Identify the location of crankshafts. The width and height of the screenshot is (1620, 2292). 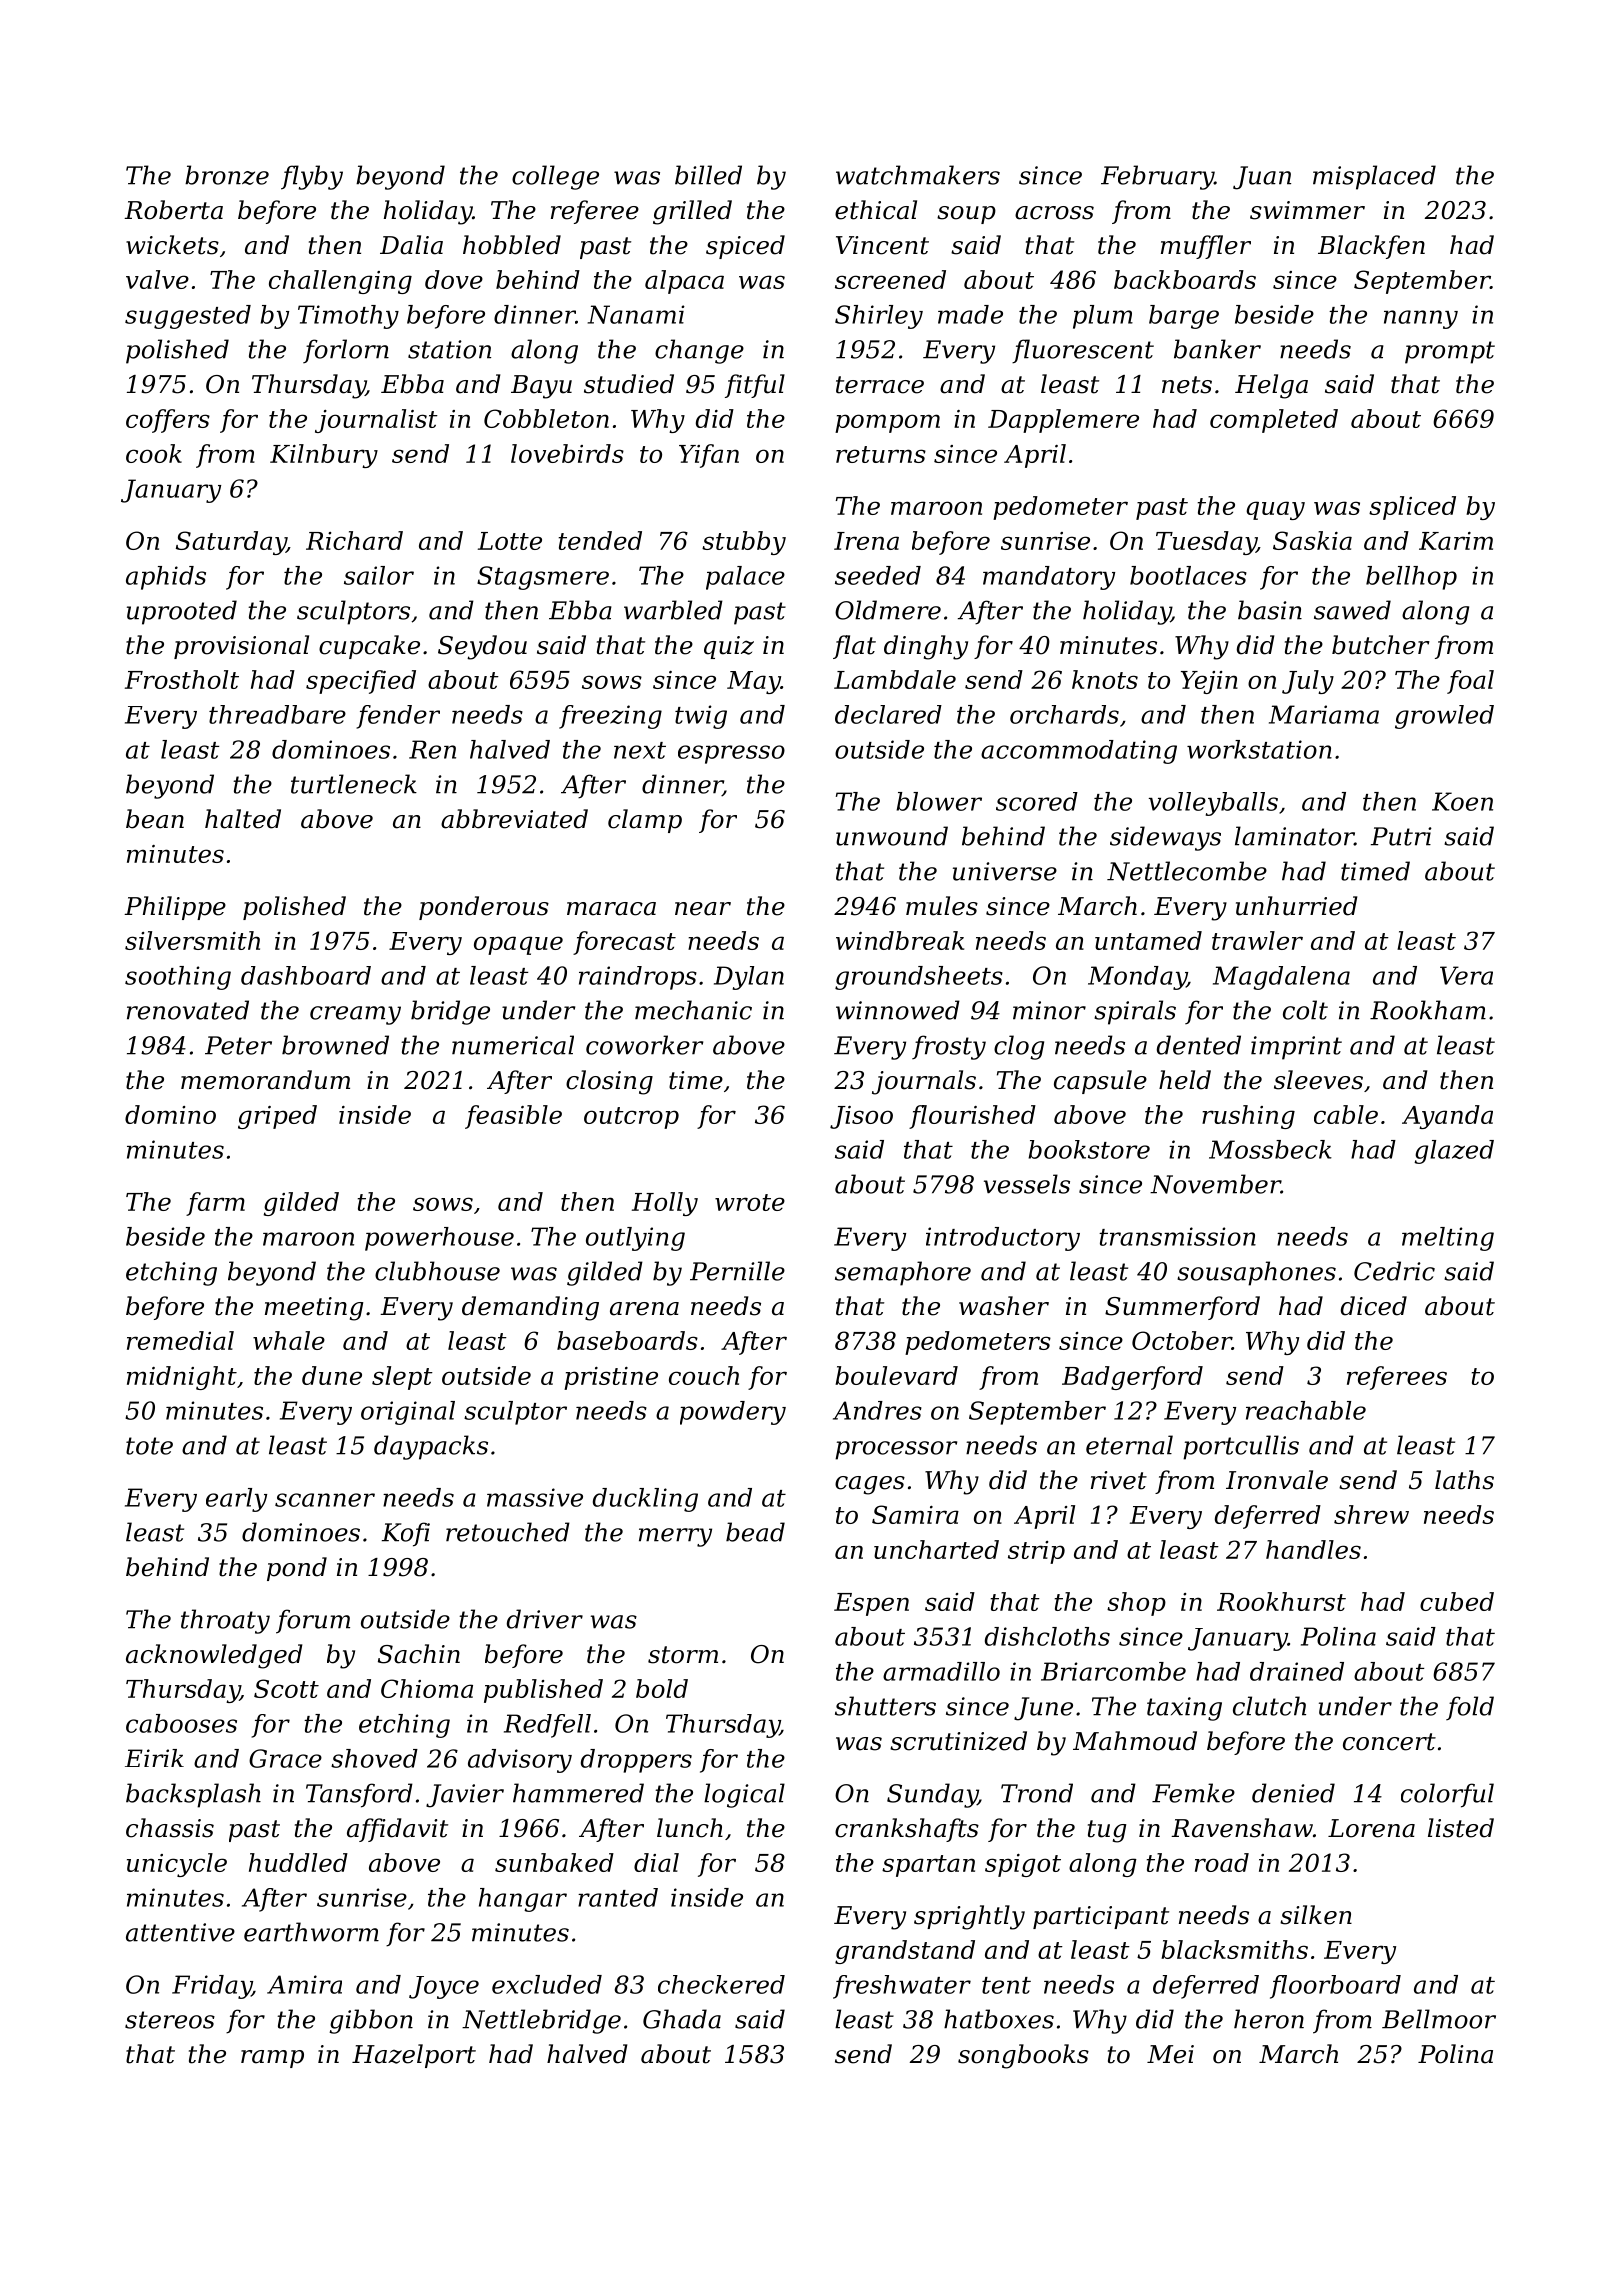
(907, 1830).
